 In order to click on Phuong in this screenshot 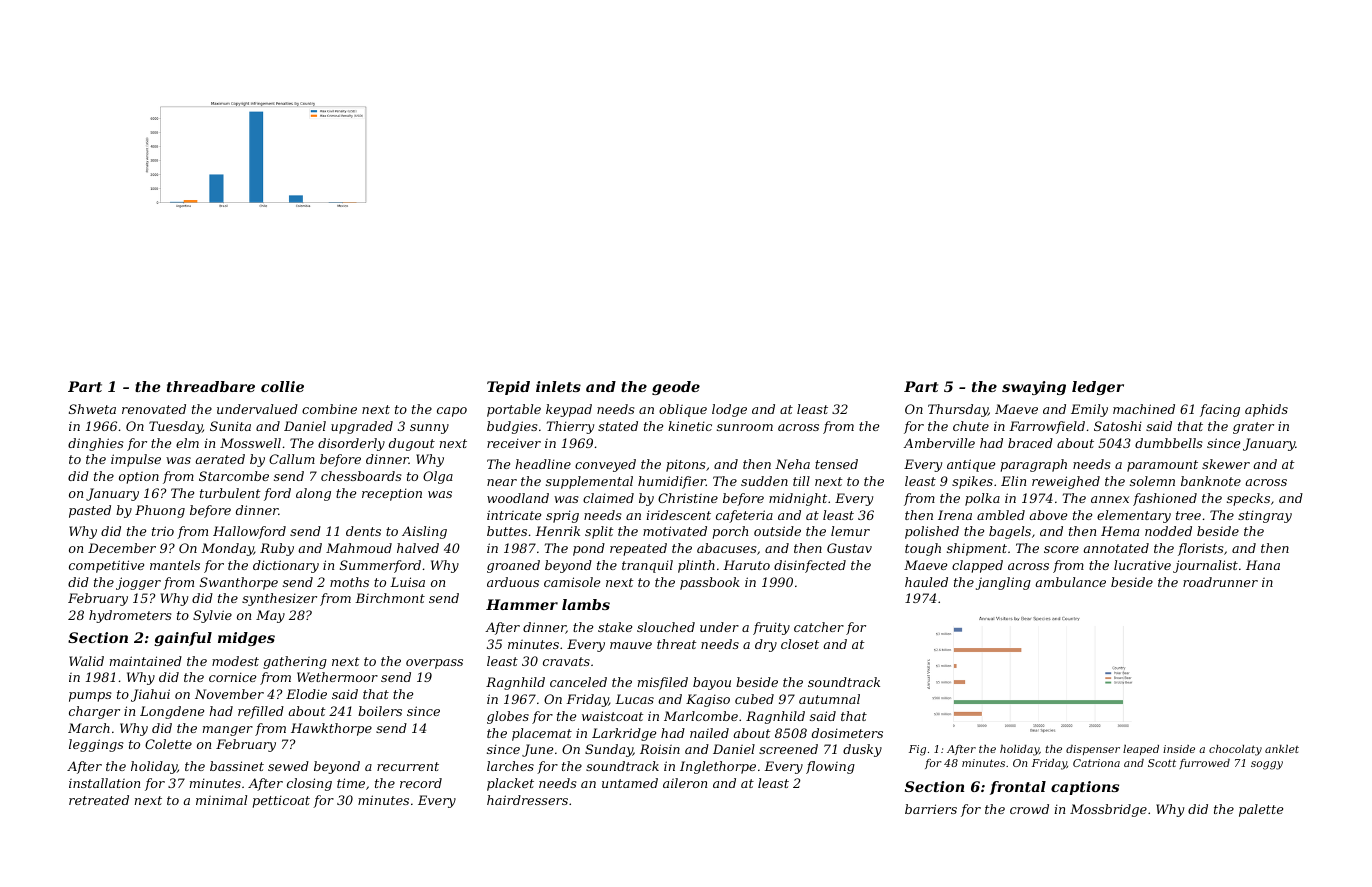, I will do `click(160, 511)`.
